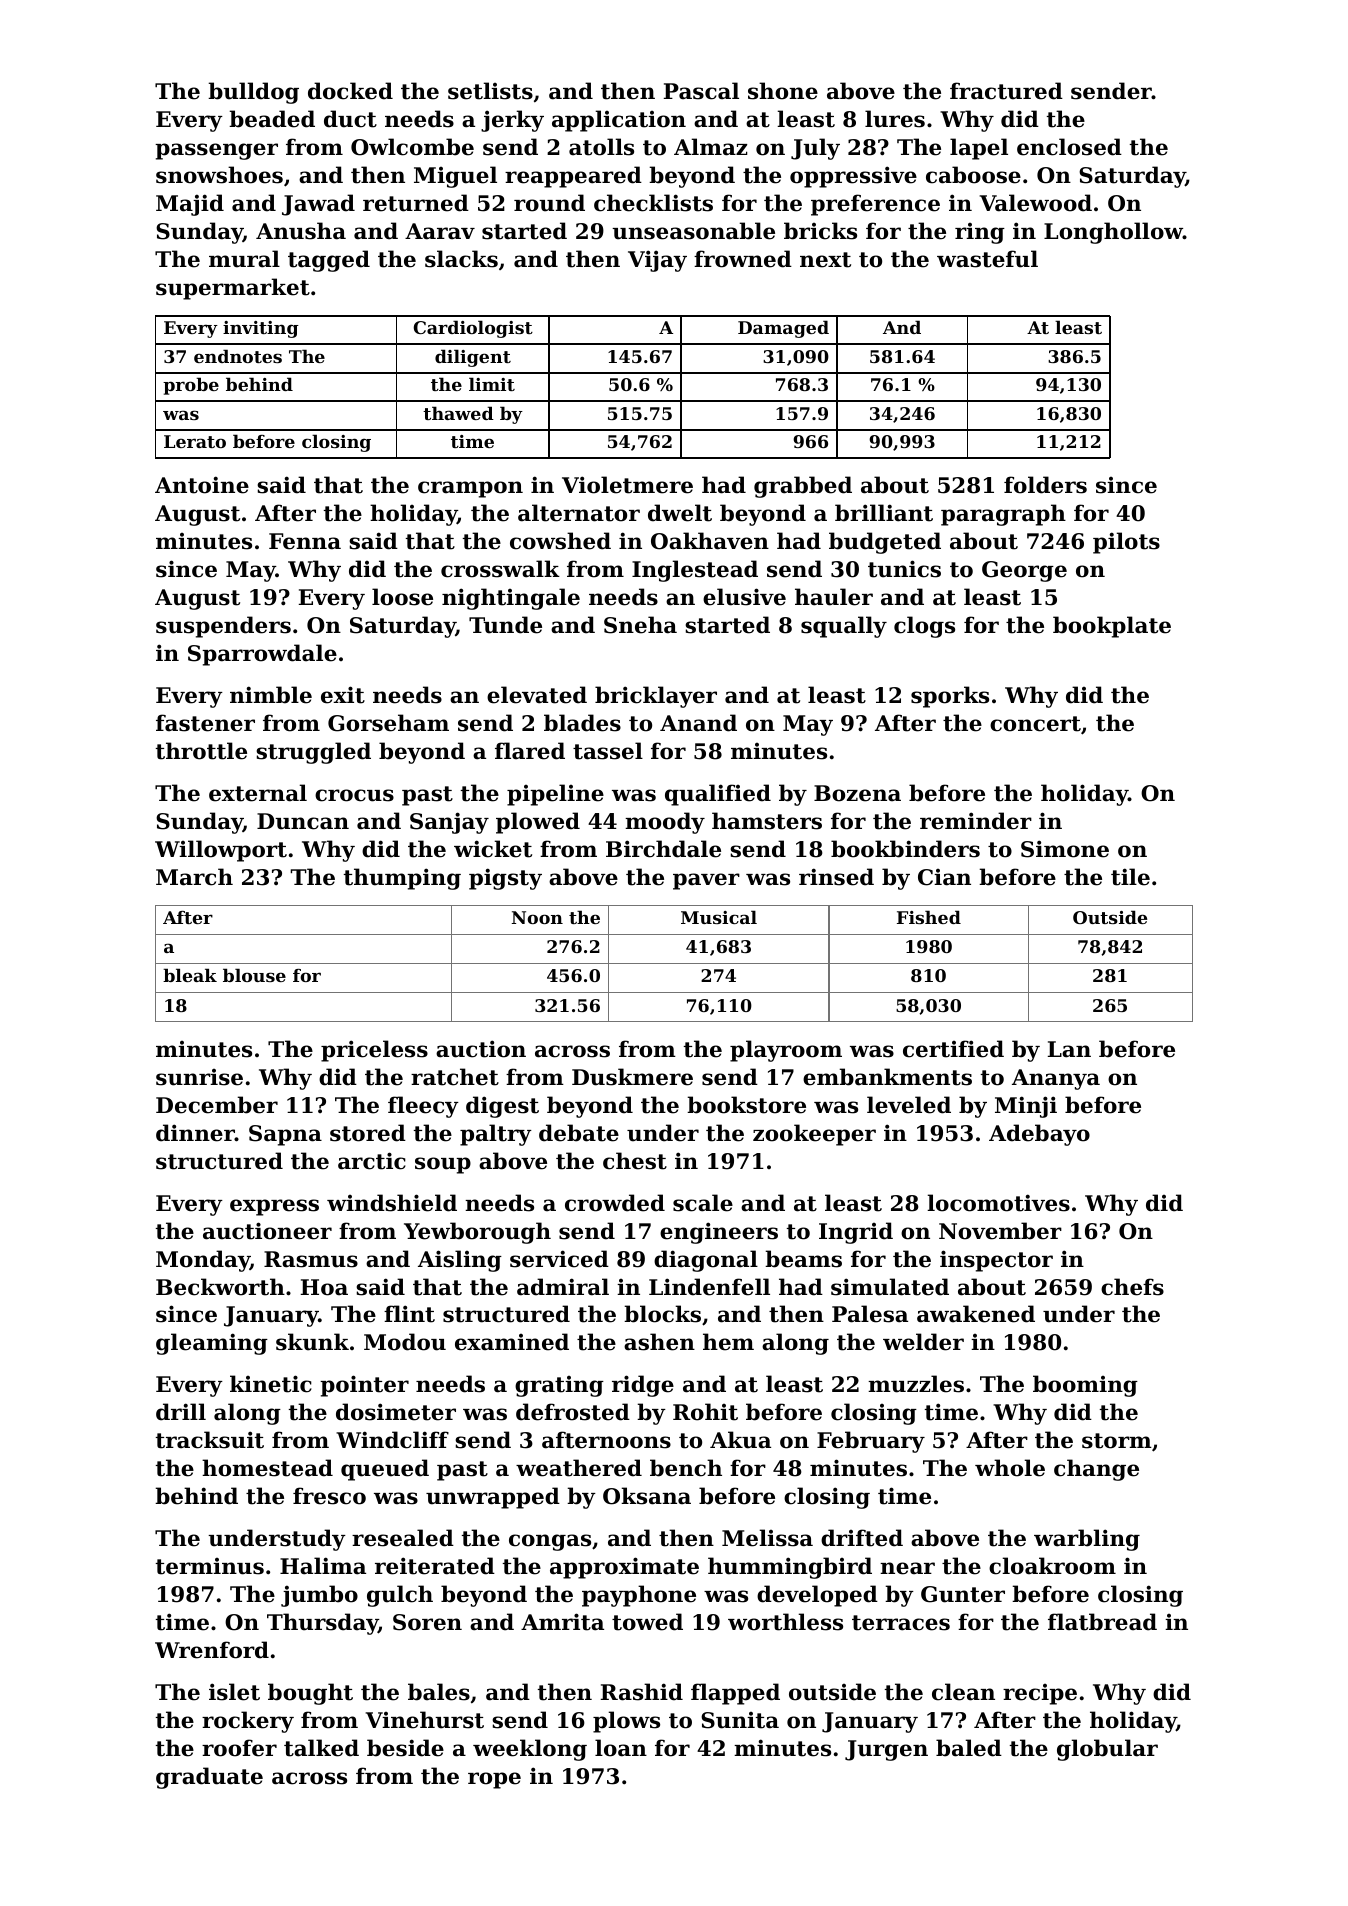  Describe the element at coordinates (470, 489) in the screenshot. I see `crampon` at that location.
